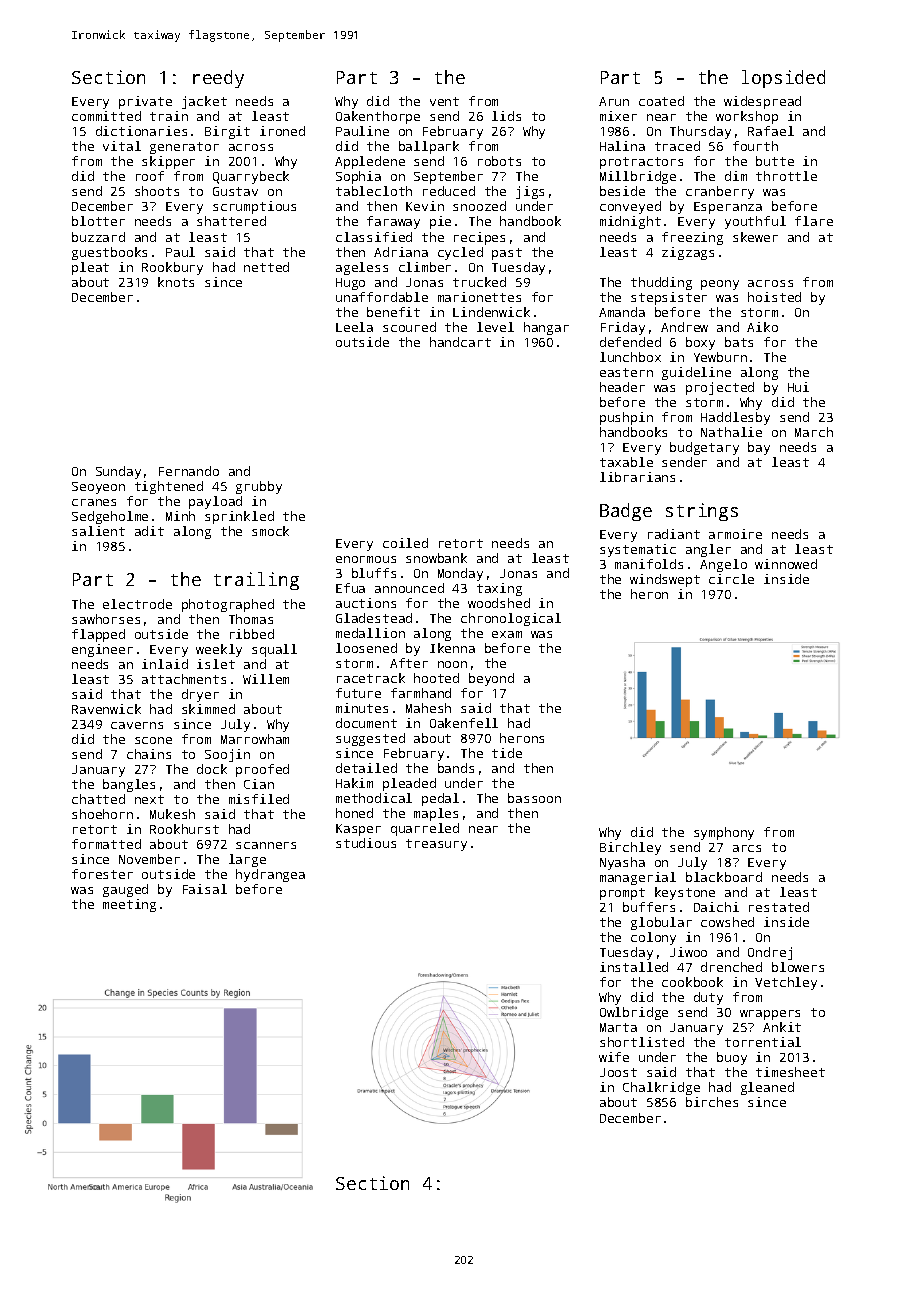 Image resolution: width=908 pixels, height=1316 pixels. I want to click on Appledene, so click(370, 162).
